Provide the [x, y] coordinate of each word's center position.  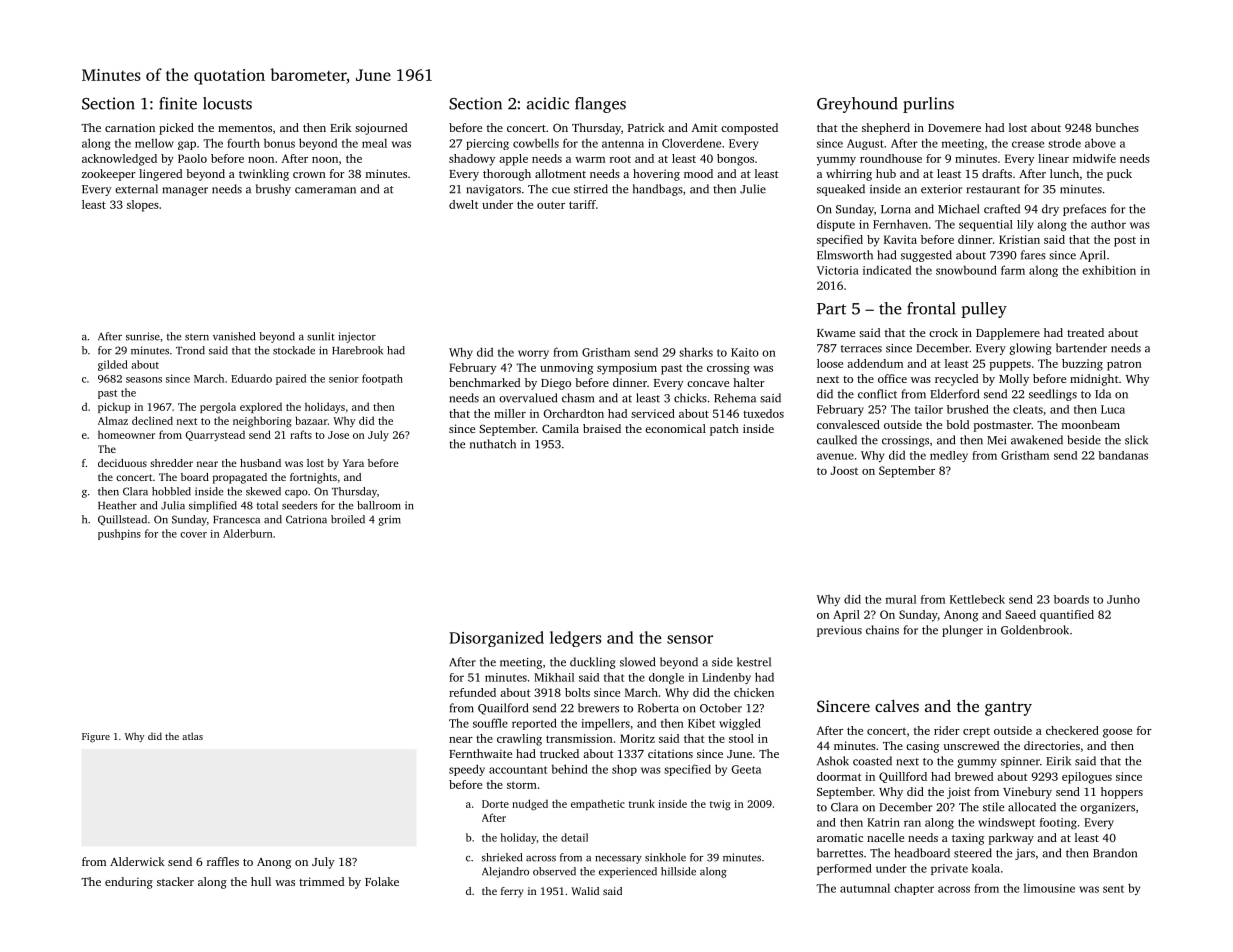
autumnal [865, 888]
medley [949, 456]
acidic [548, 103]
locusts [227, 103]
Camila [560, 428]
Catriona [306, 519]
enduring [129, 883]
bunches [1117, 127]
